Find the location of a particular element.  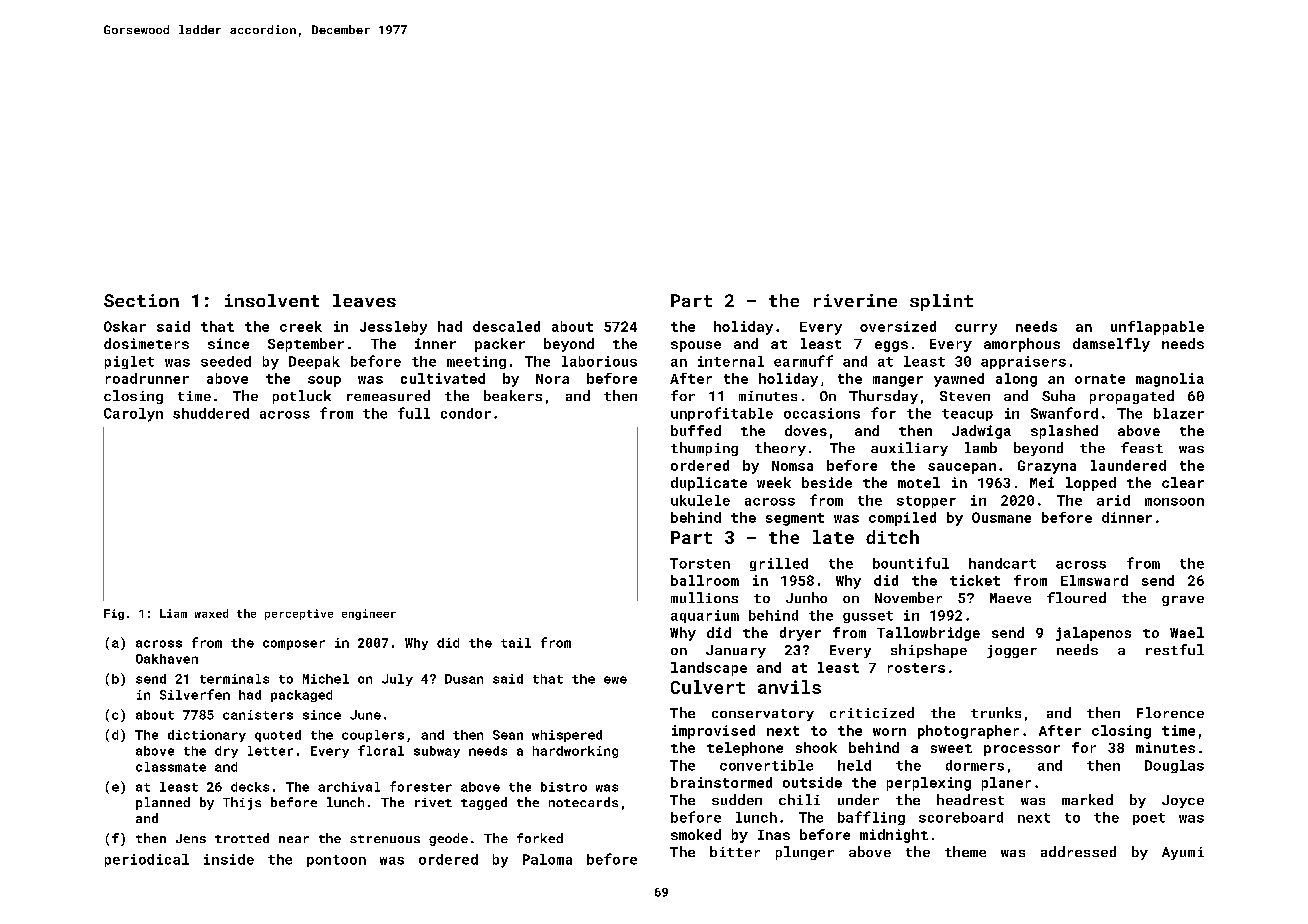

periodical is located at coordinates (147, 860).
